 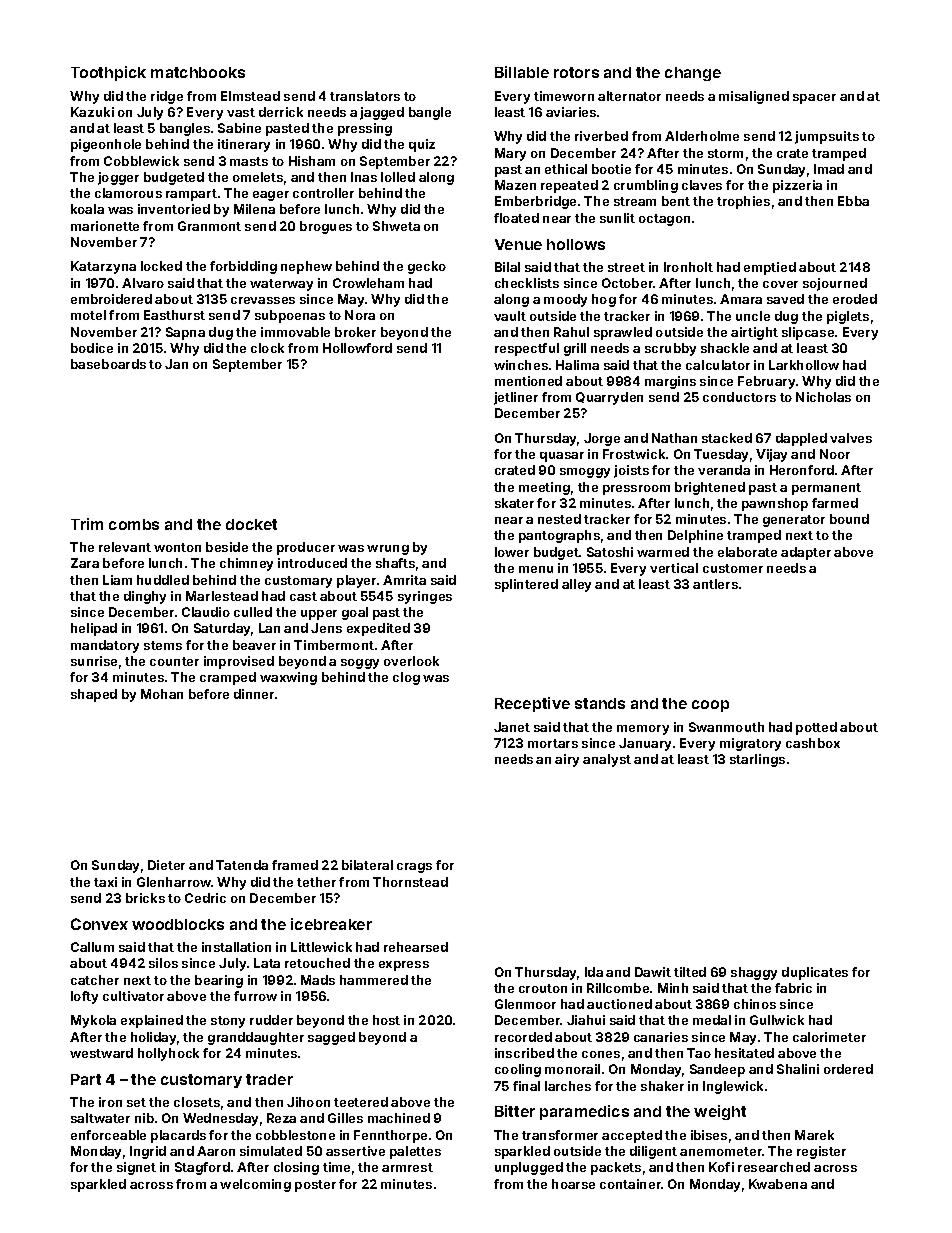 What do you see at coordinates (92, 112) in the screenshot?
I see `Kazuki` at bounding box center [92, 112].
